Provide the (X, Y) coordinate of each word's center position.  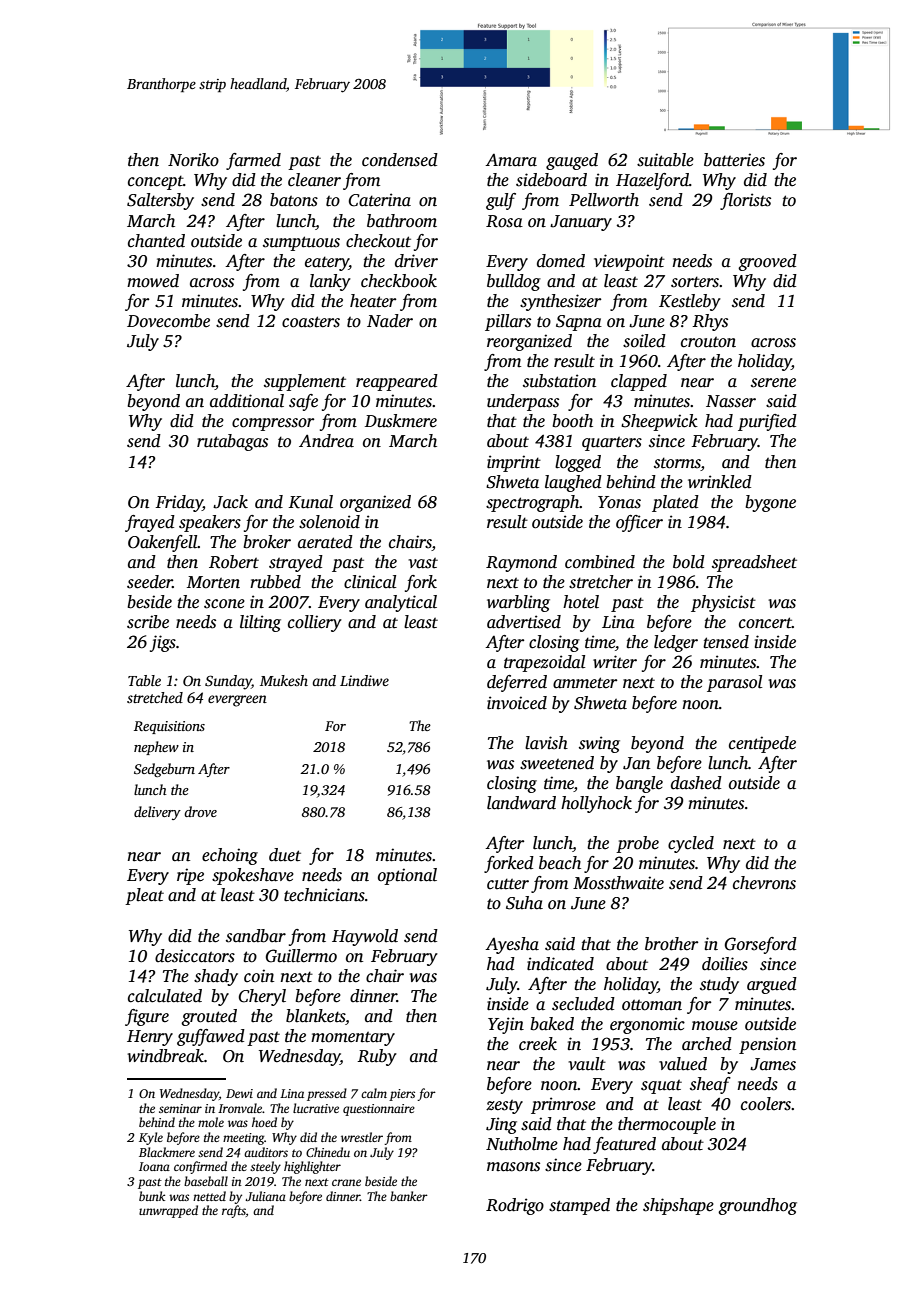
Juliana (265, 1196)
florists (745, 201)
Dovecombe (168, 321)
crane (346, 1182)
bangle (639, 784)
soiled (644, 341)
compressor (273, 424)
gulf (501, 201)
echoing (230, 856)
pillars (508, 322)
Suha (524, 903)
